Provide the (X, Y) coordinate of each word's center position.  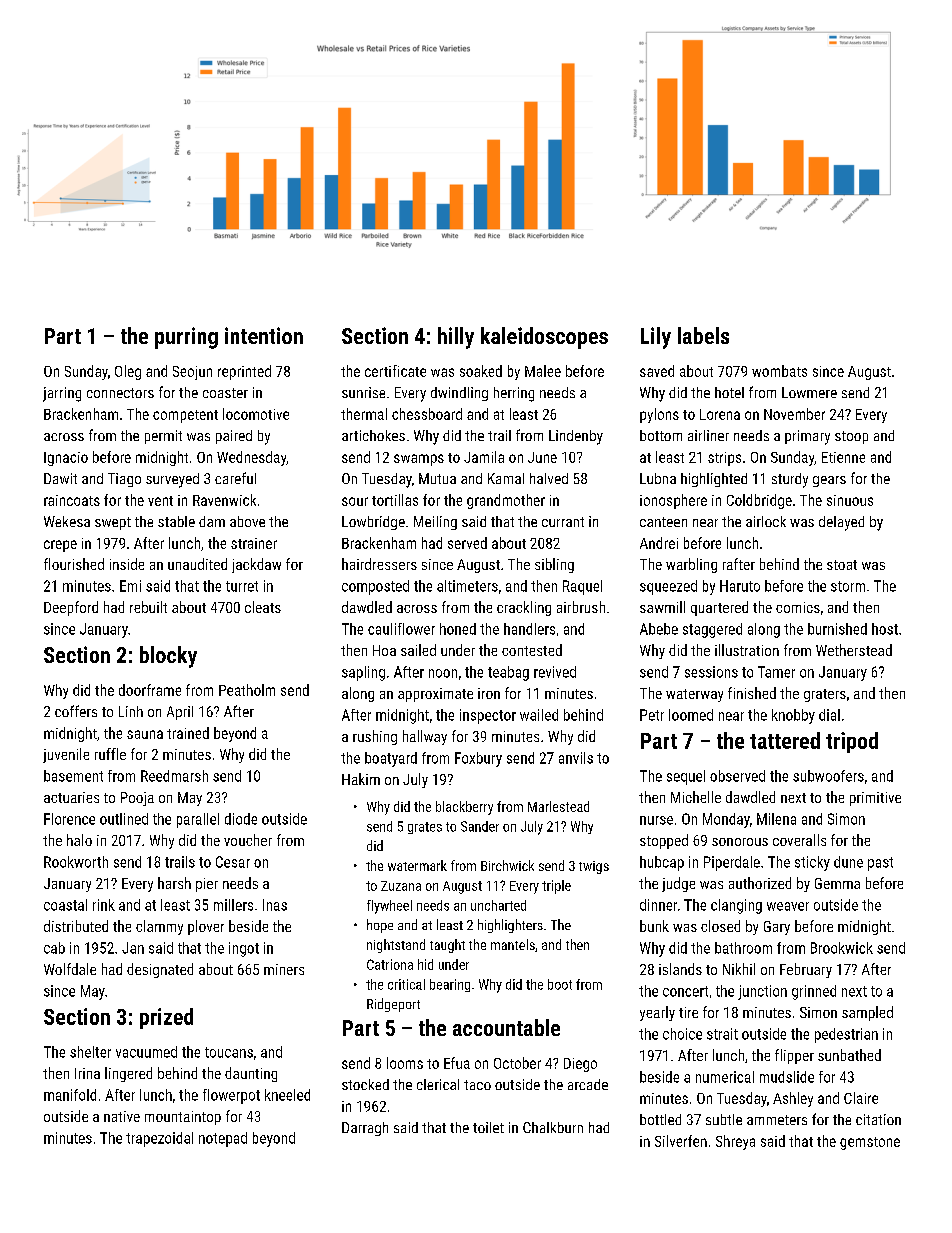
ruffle (110, 754)
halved (549, 478)
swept (113, 523)
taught (447, 946)
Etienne (843, 457)
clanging (736, 906)
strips (724, 459)
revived (555, 672)
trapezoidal (159, 1139)
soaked (481, 371)
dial (829, 715)
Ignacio (66, 459)
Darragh (365, 1129)
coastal (65, 905)
